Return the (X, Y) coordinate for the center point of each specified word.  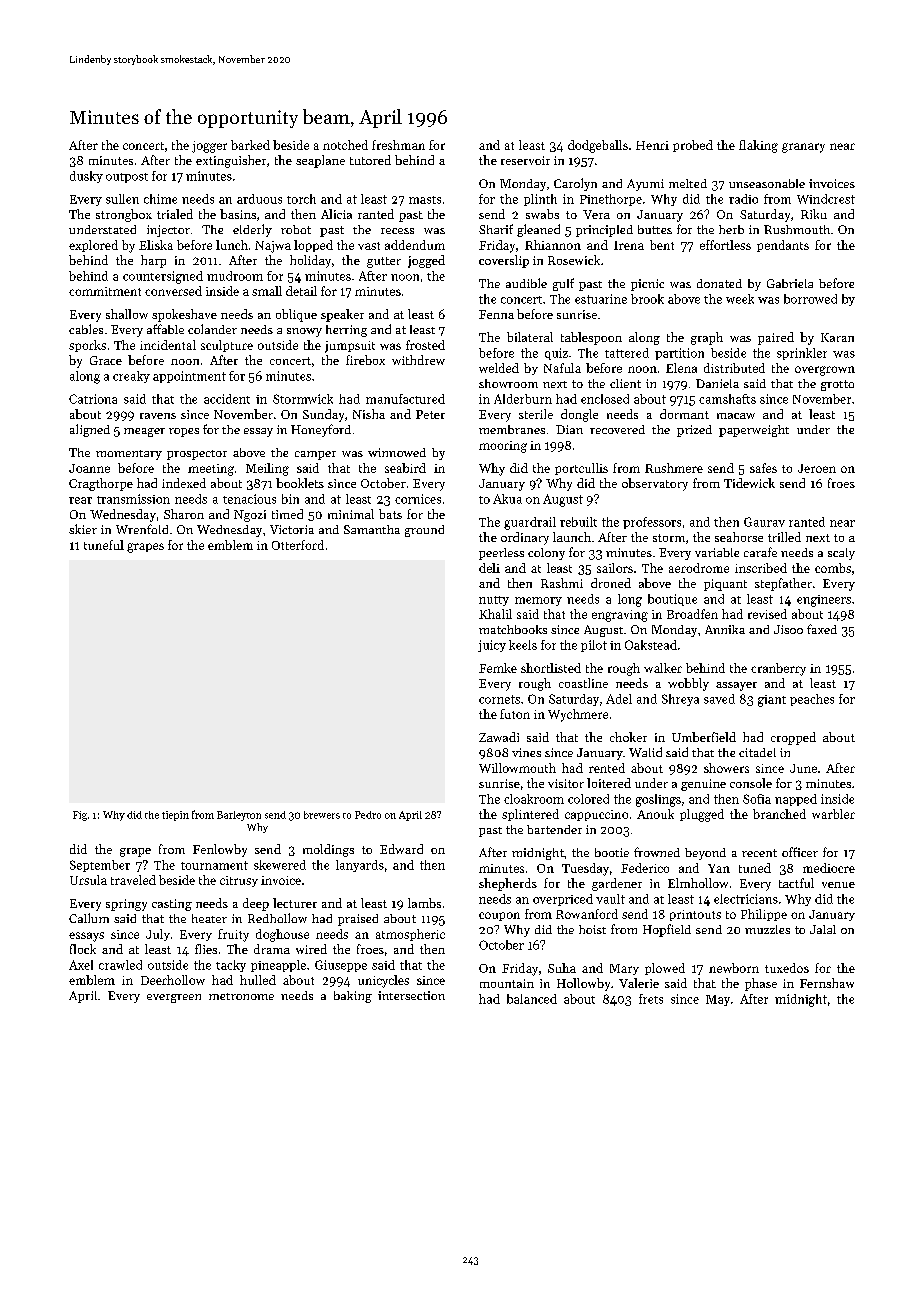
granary (803, 148)
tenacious (249, 499)
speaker (342, 315)
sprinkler (802, 354)
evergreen (174, 998)
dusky (86, 177)
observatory (655, 484)
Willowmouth (517, 768)
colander (212, 329)
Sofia (757, 799)
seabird (405, 468)
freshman (398, 145)
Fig (80, 816)
